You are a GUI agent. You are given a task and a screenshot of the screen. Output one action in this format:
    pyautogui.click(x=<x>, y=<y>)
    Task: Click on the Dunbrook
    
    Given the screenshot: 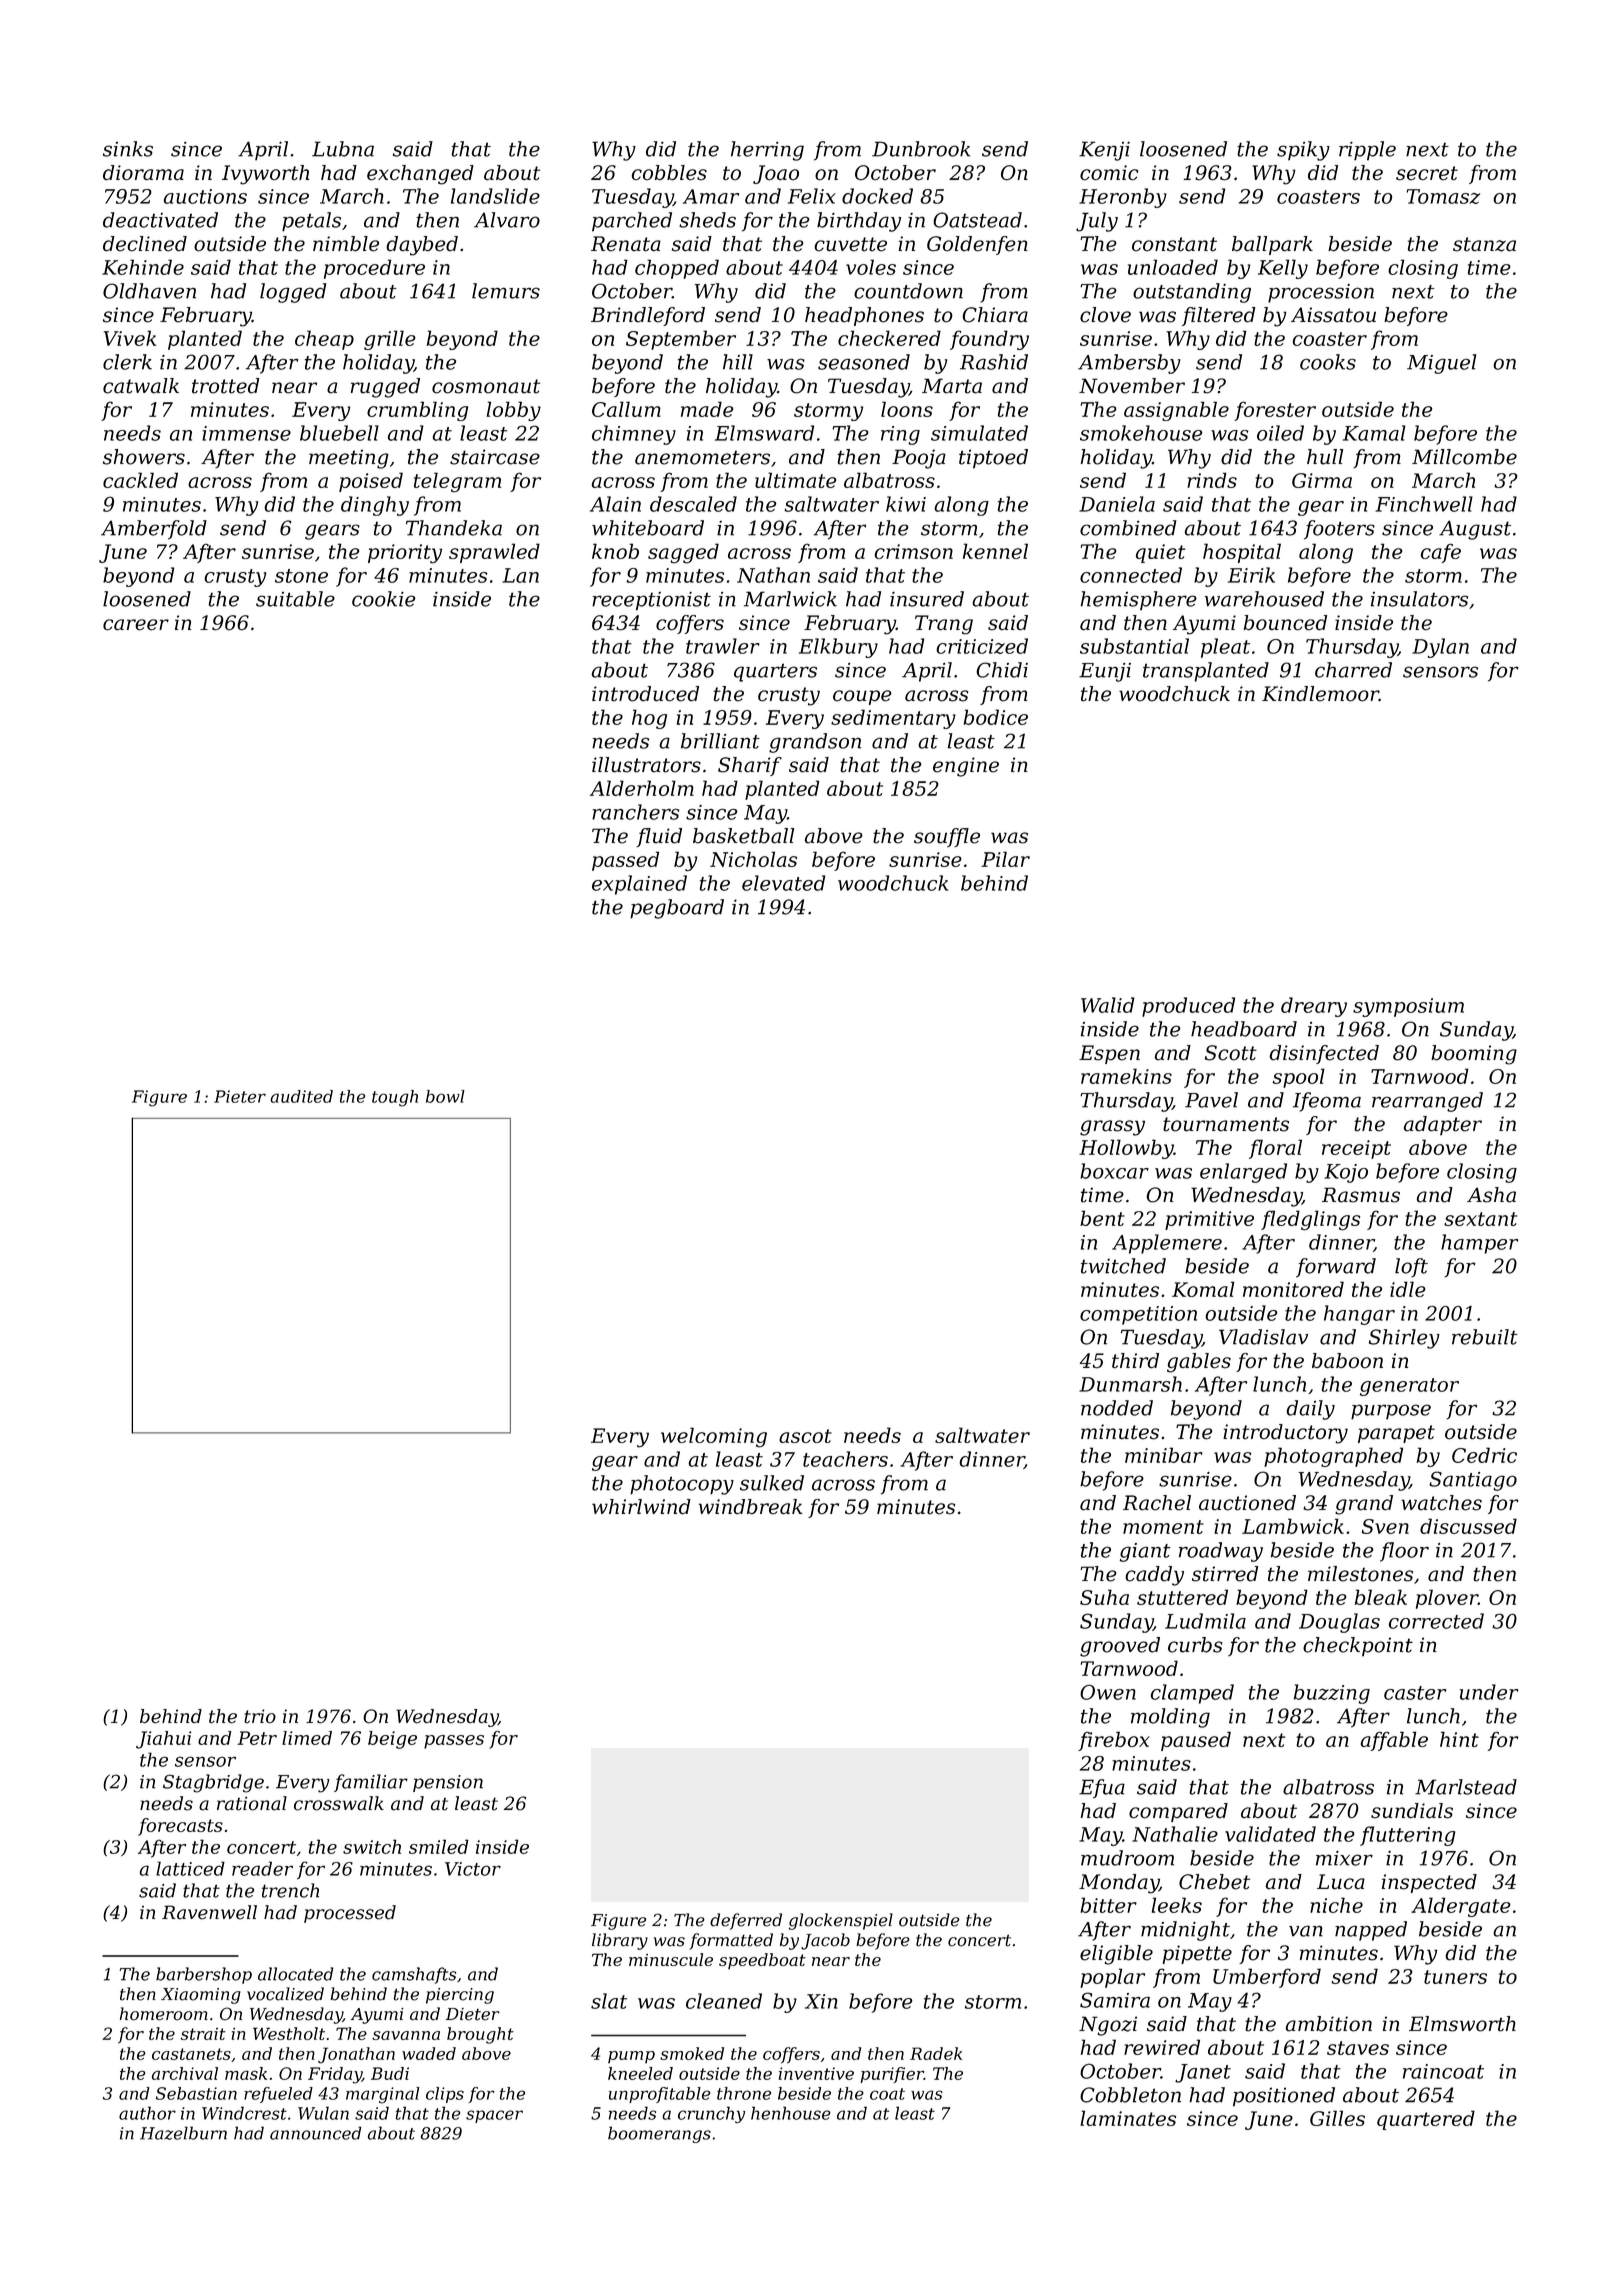 What is the action you would take?
    pyautogui.click(x=921, y=149)
